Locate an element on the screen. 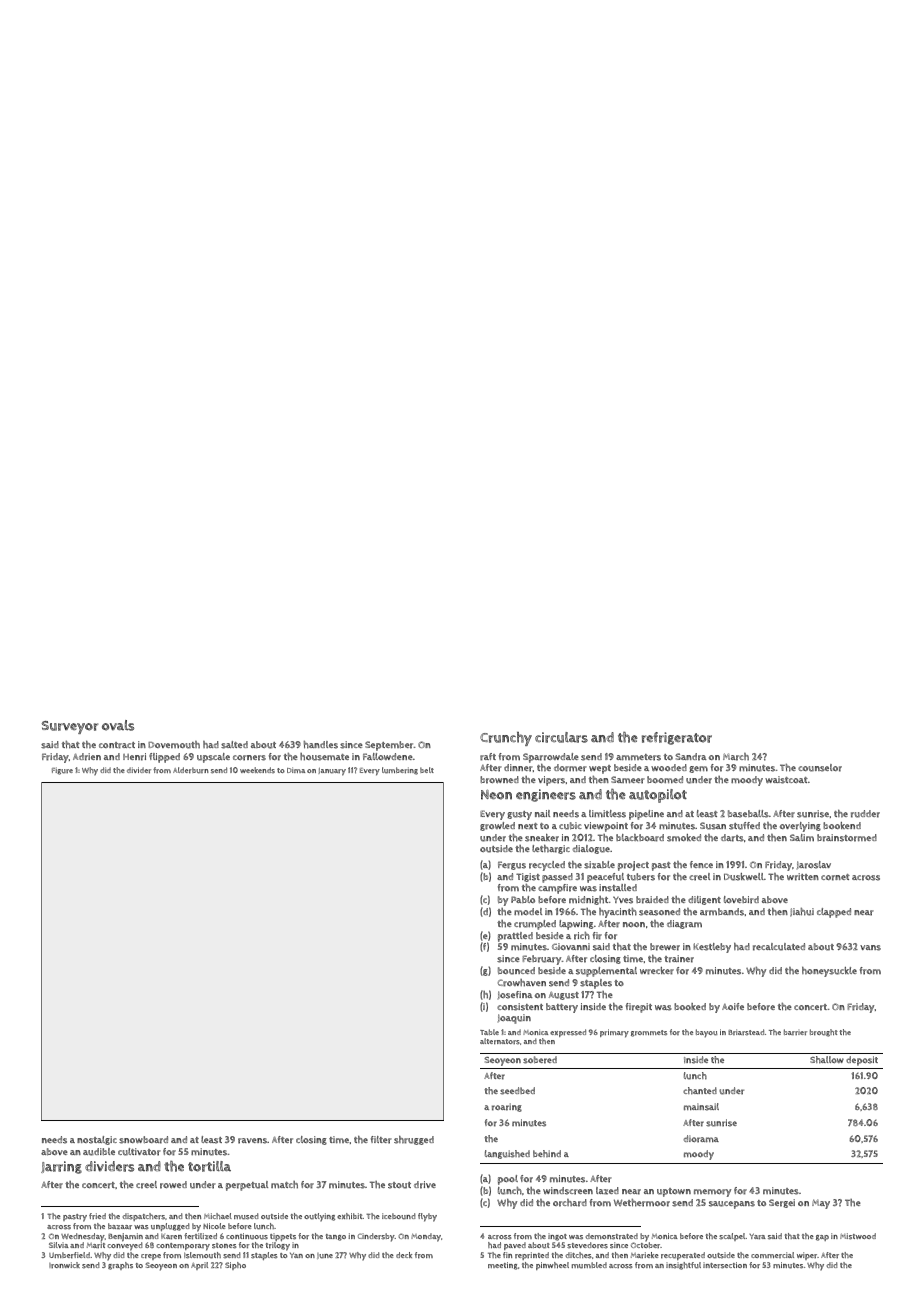 This screenshot has height=1308, width=924. bounced is located at coordinates (516, 971).
